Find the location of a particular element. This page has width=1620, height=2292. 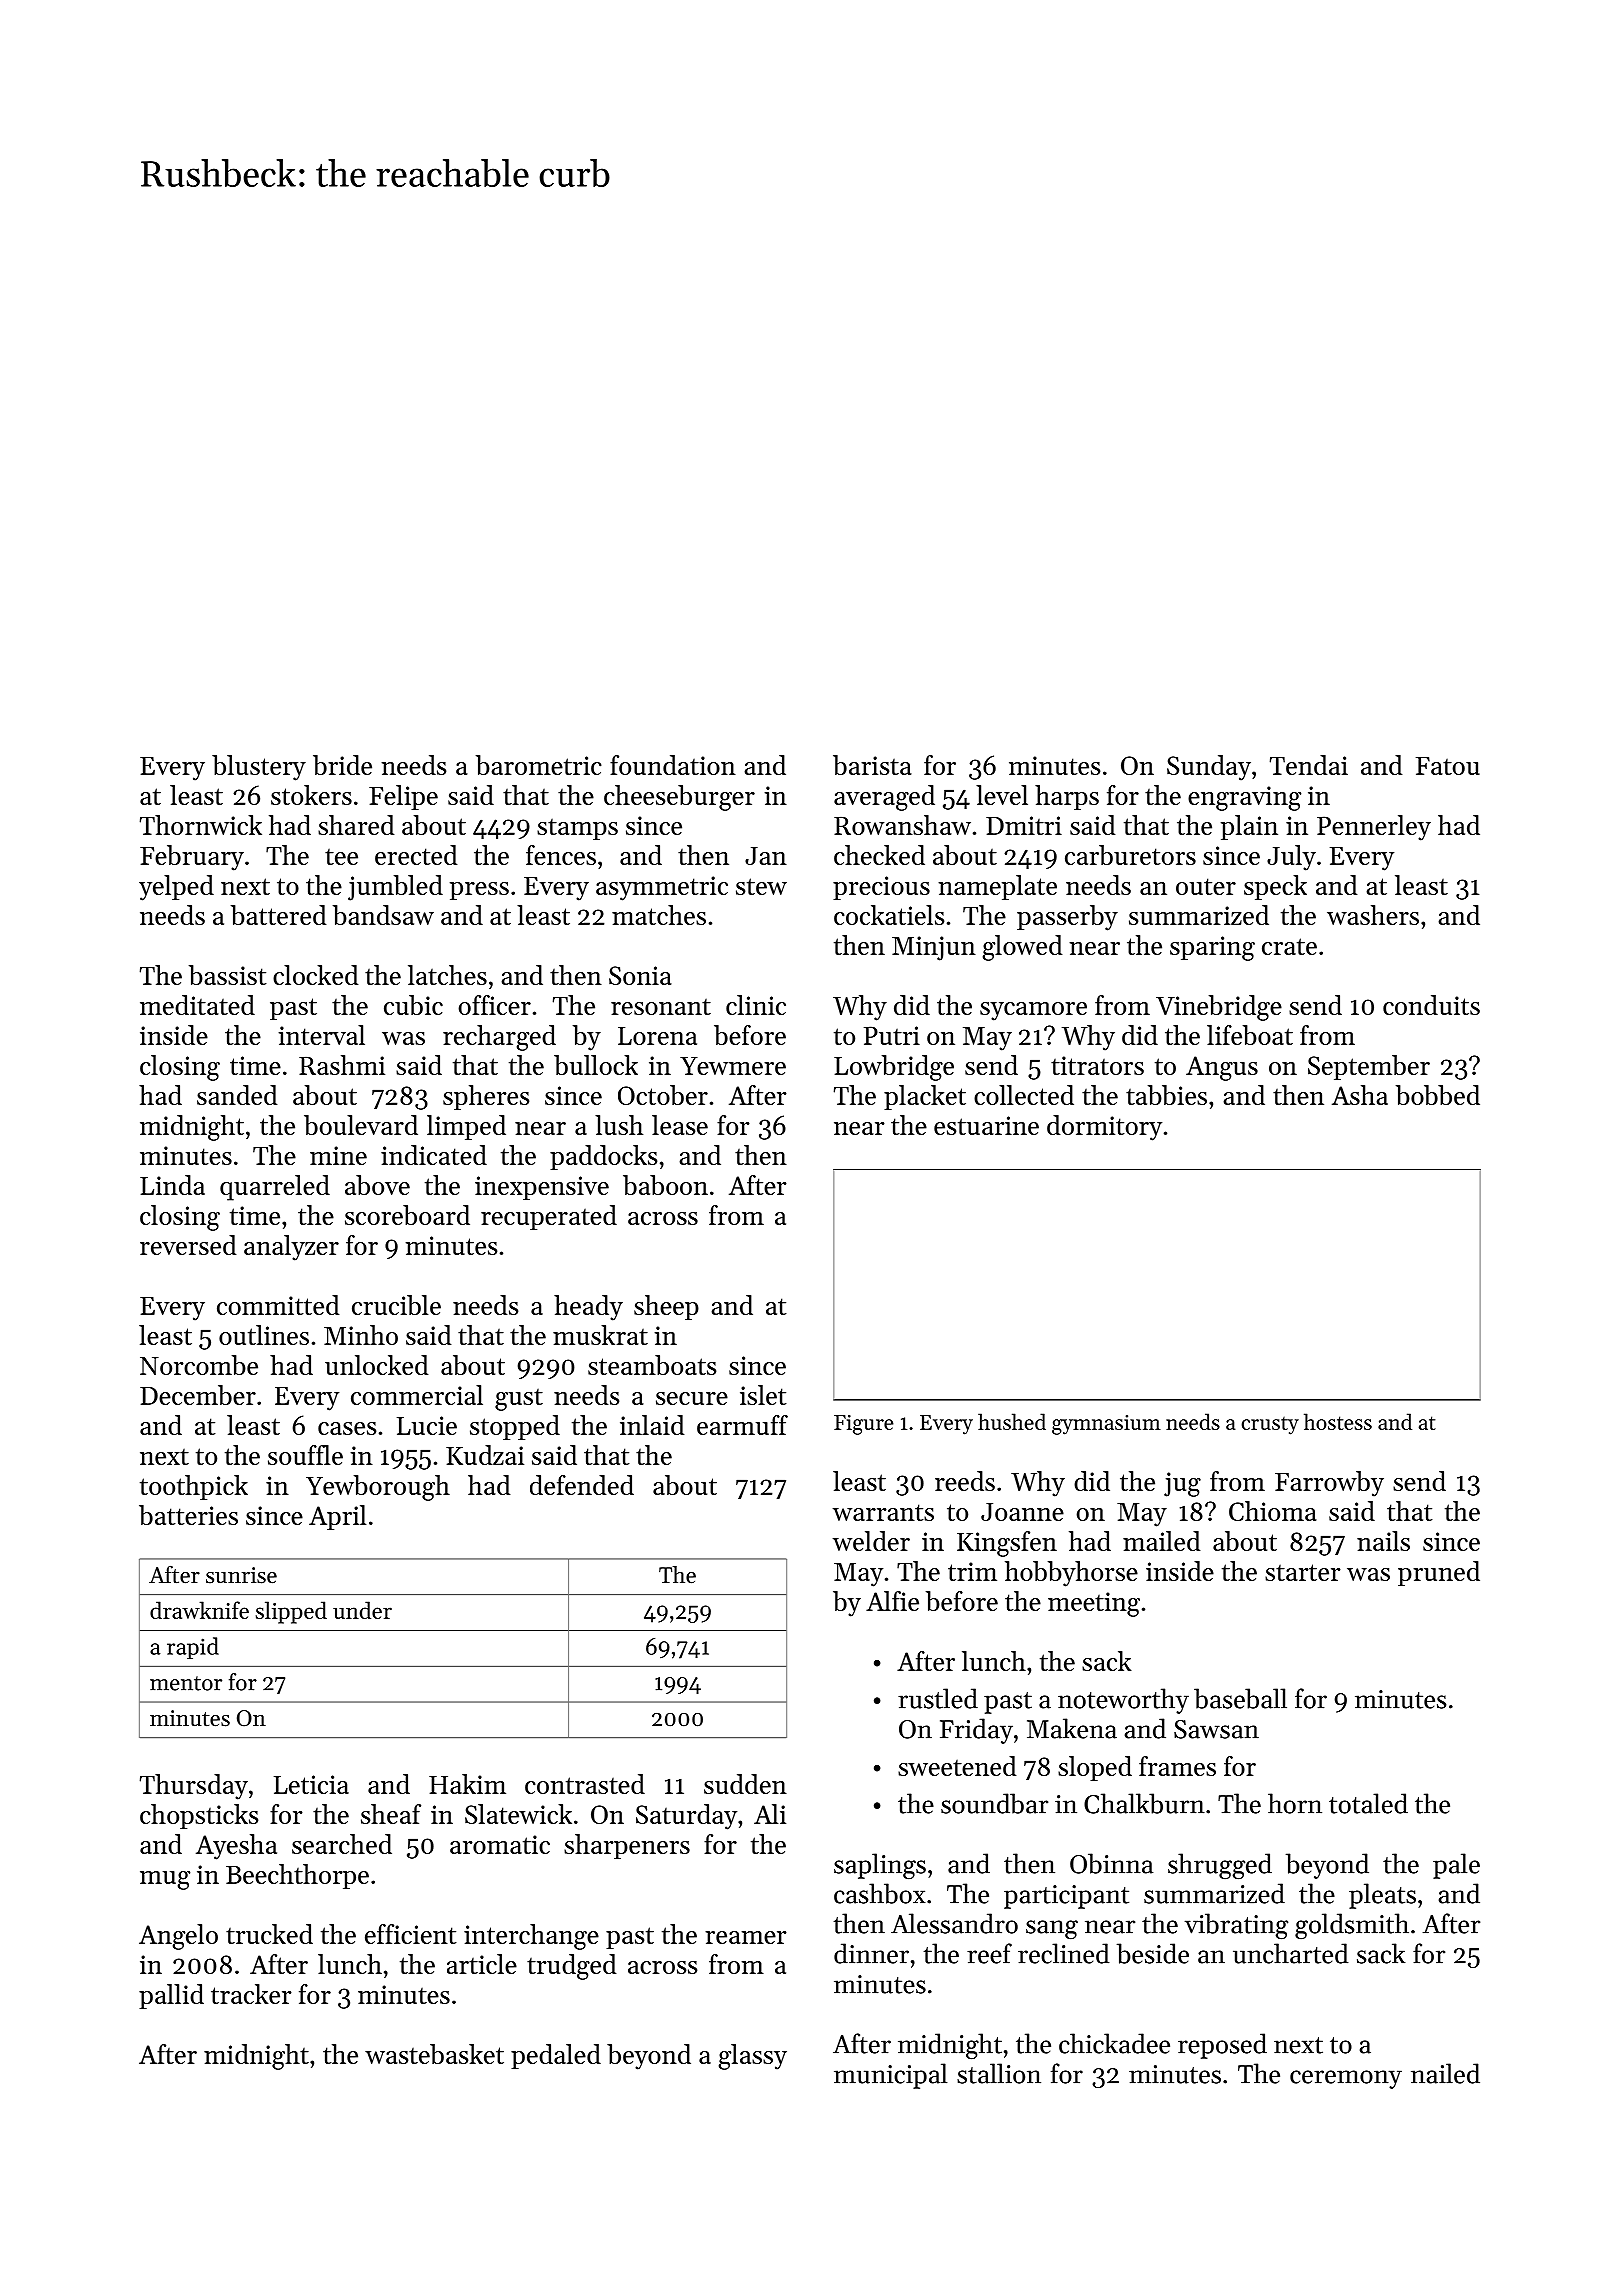

pallid is located at coordinates (171, 1996).
